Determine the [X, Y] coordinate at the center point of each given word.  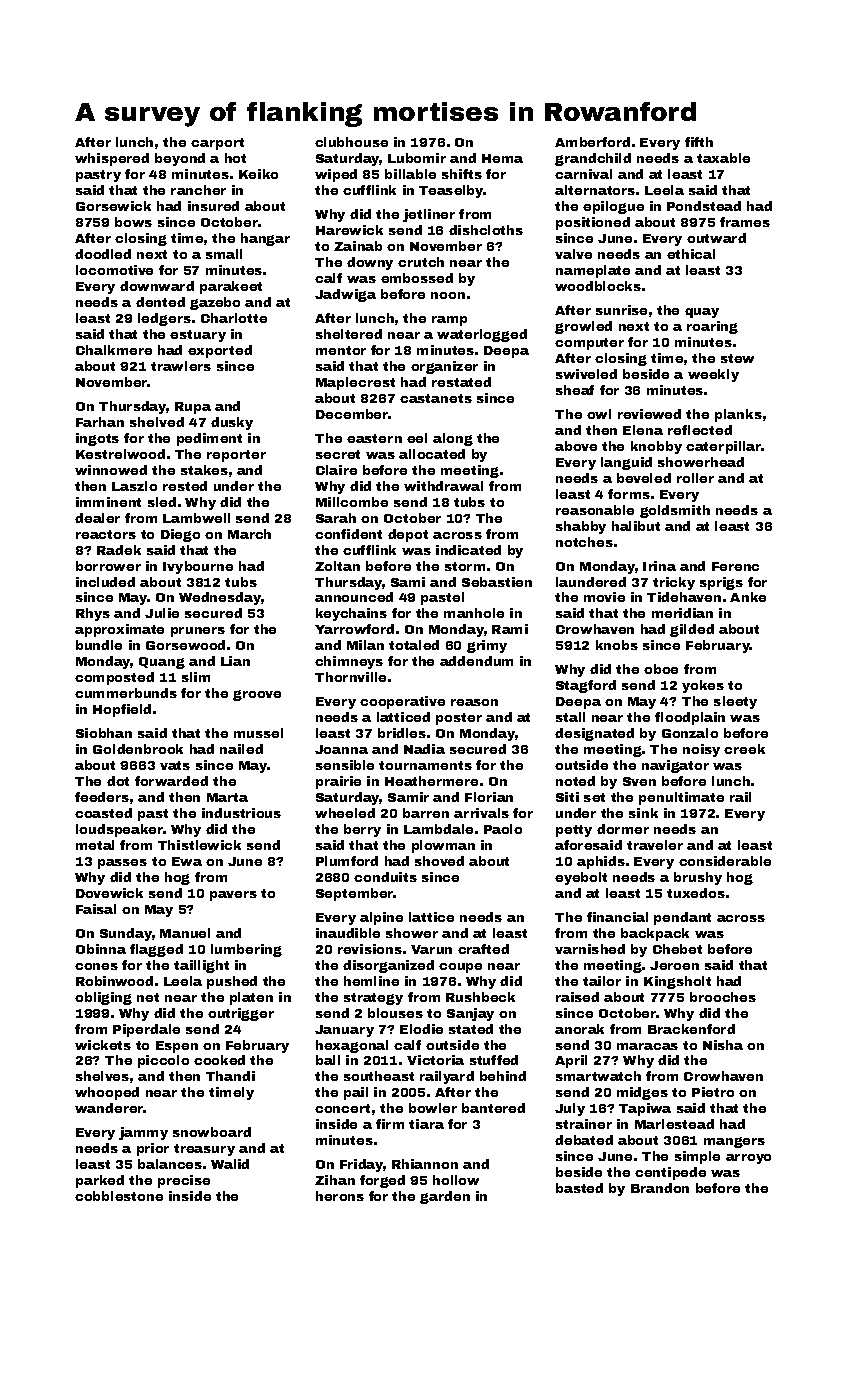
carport [217, 144]
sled [162, 502]
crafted [483, 949]
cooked [219, 1060]
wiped [336, 175]
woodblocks [598, 286]
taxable [723, 158]
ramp [449, 321]
